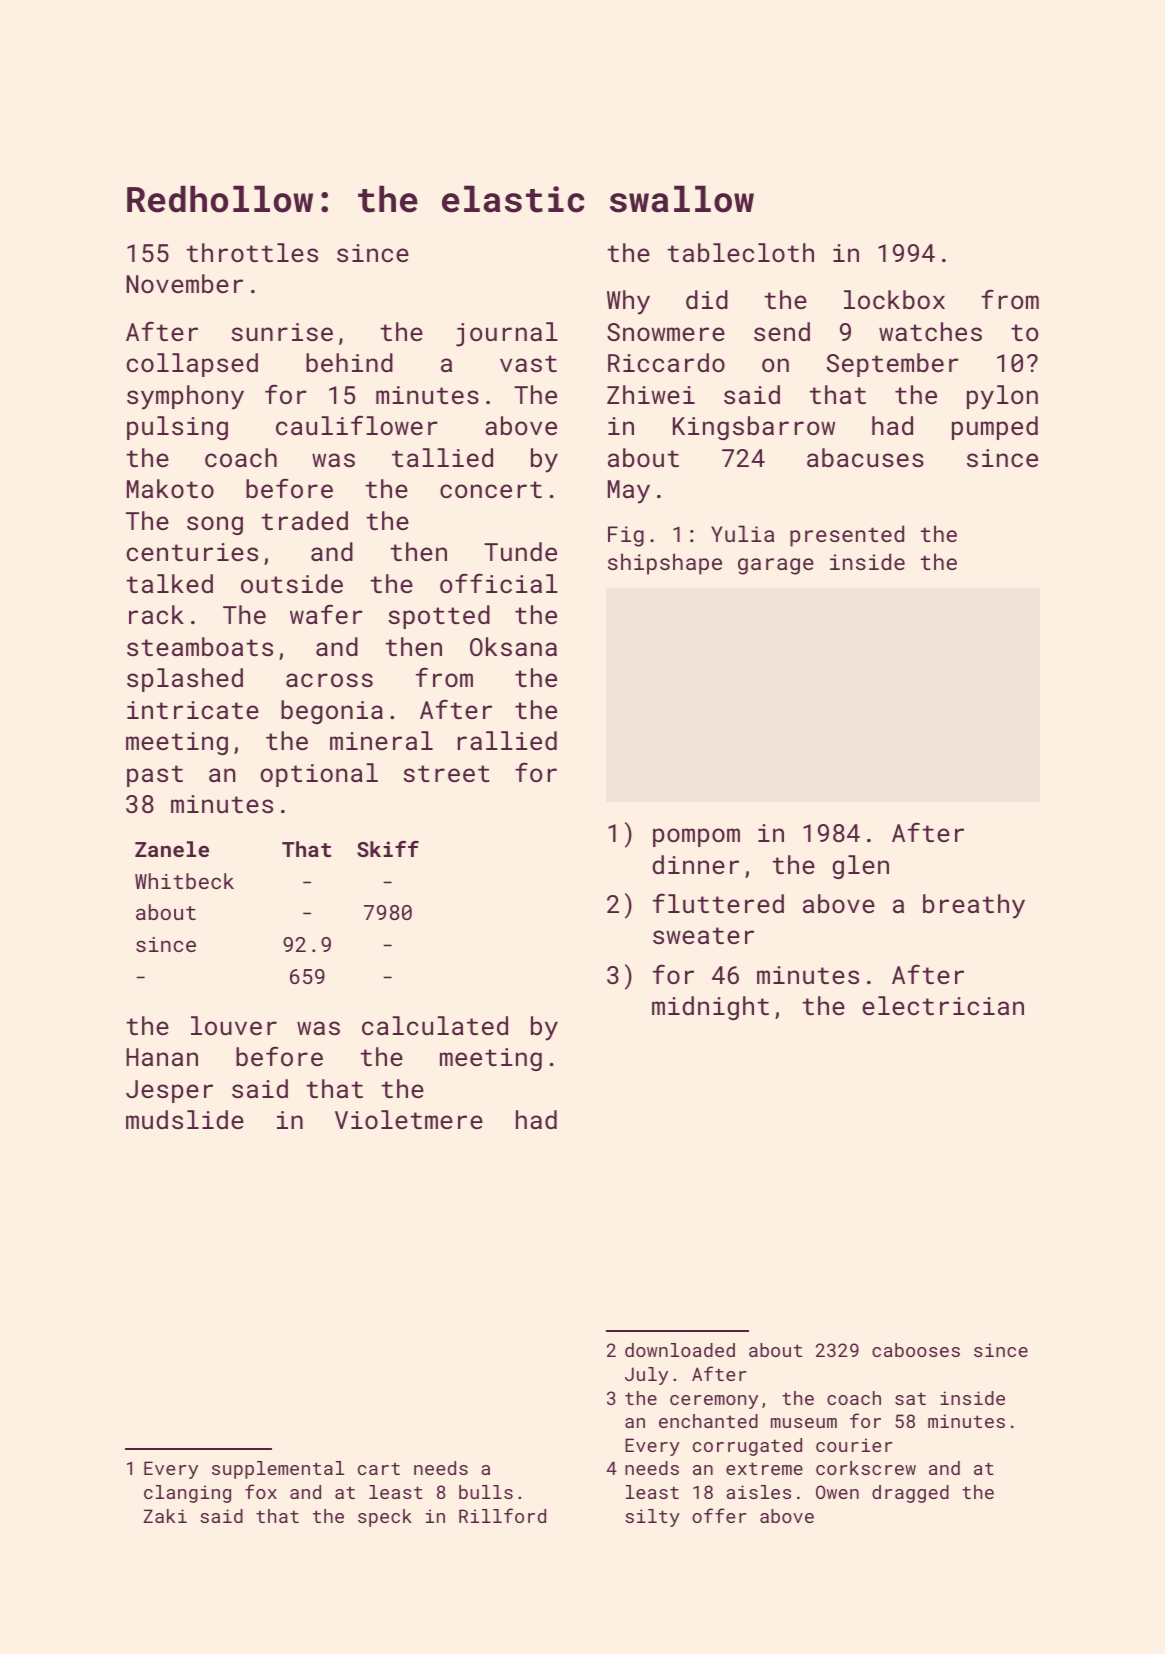 This document has width=1165, height=1654. I want to click on throttles, so click(252, 252).
